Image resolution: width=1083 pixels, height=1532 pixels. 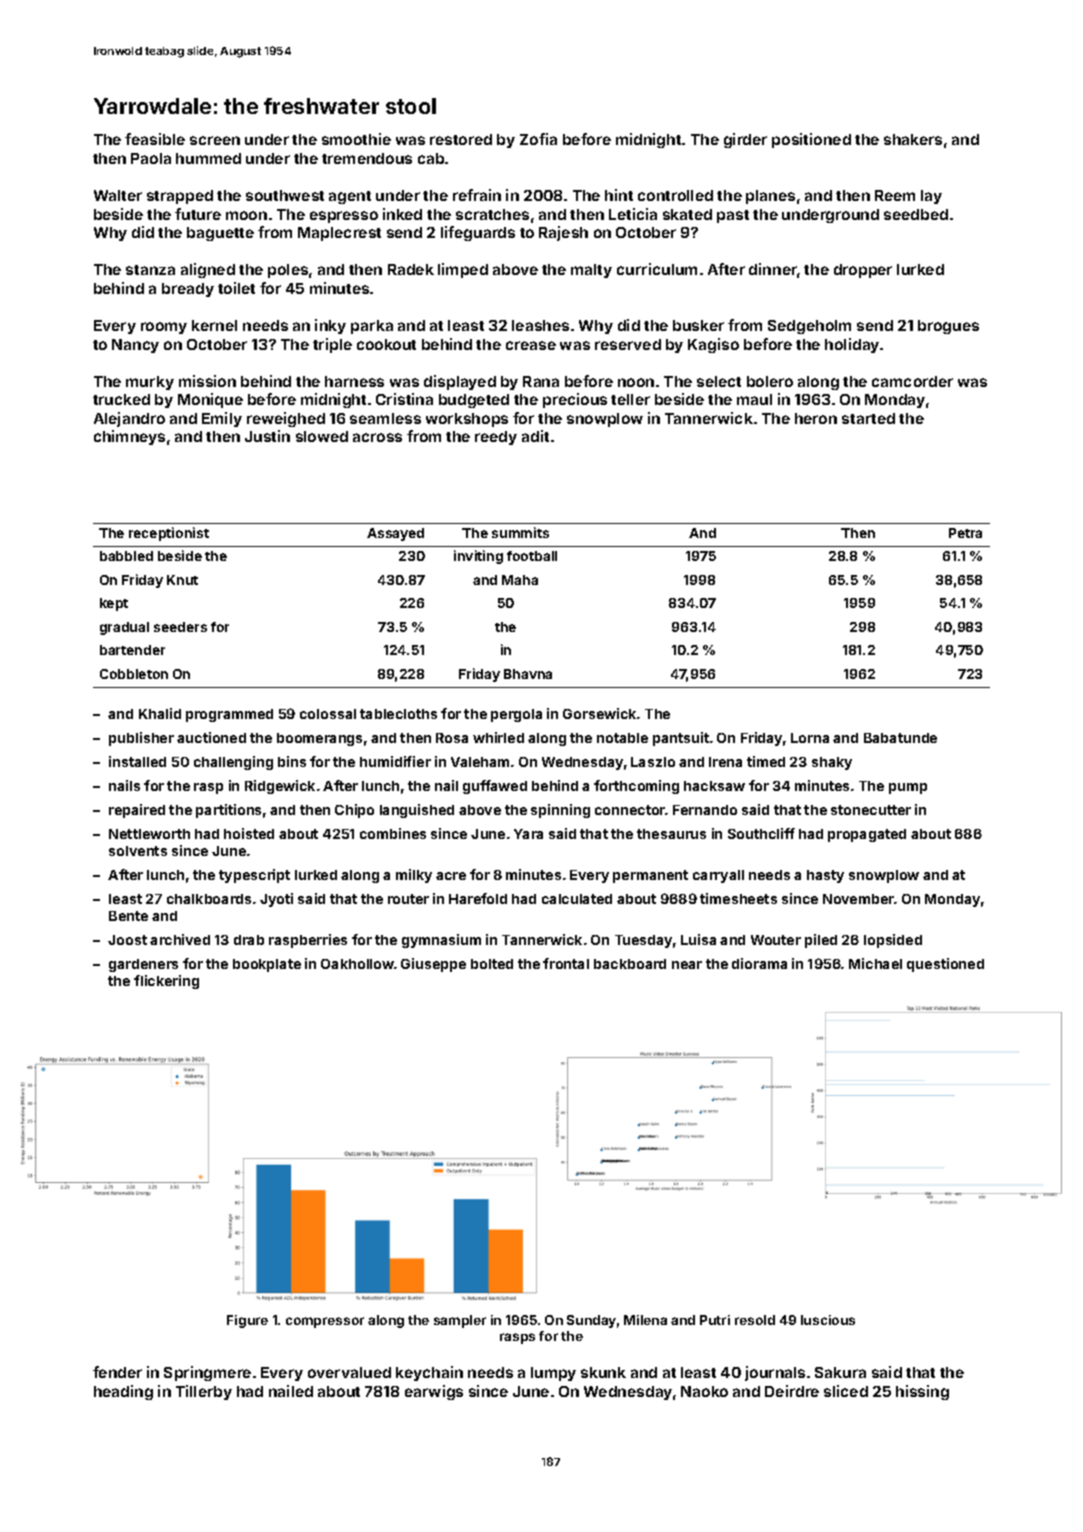 What do you see at coordinates (913, 139) in the page?
I see `shakers` at bounding box center [913, 139].
